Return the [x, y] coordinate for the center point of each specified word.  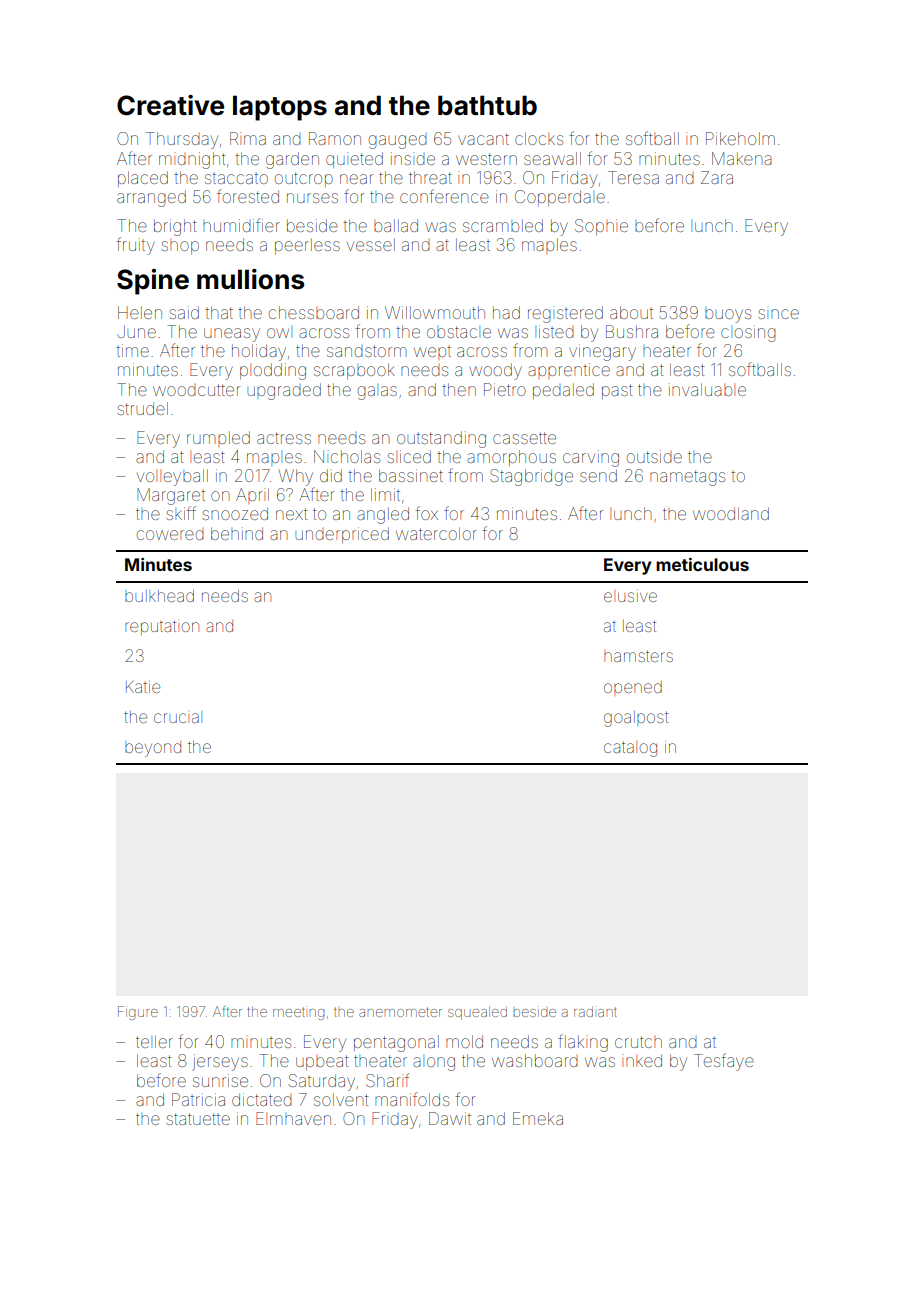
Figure [138, 1013]
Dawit [450, 1118]
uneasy [232, 335]
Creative [170, 105]
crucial [178, 717]
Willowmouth [435, 312]
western [486, 159]
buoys [728, 315]
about [631, 312]
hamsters [638, 656]
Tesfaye [724, 1062]
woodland [731, 513]
